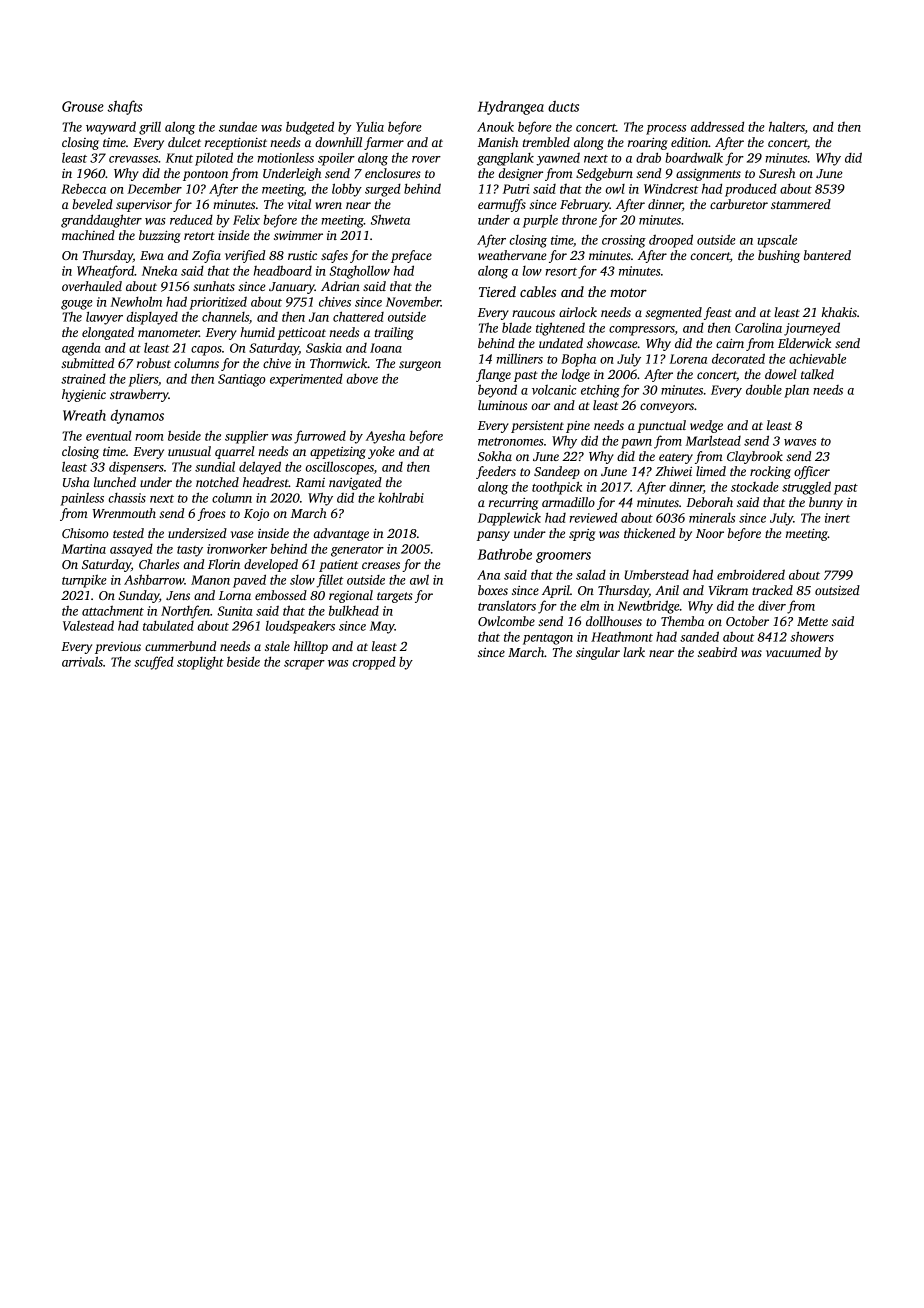  I want to click on bushing, so click(779, 256).
